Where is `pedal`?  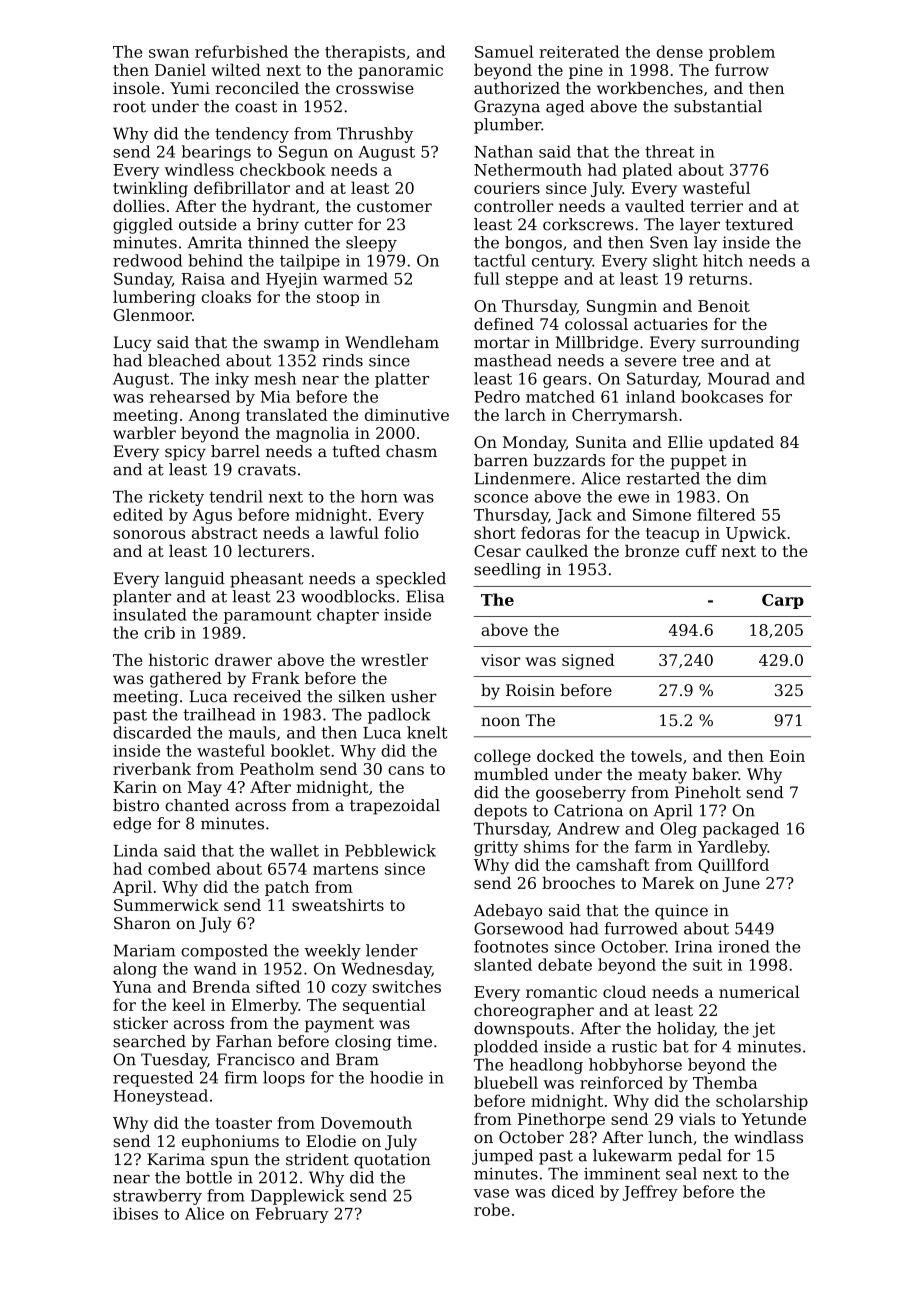
pedal is located at coordinates (700, 1157).
